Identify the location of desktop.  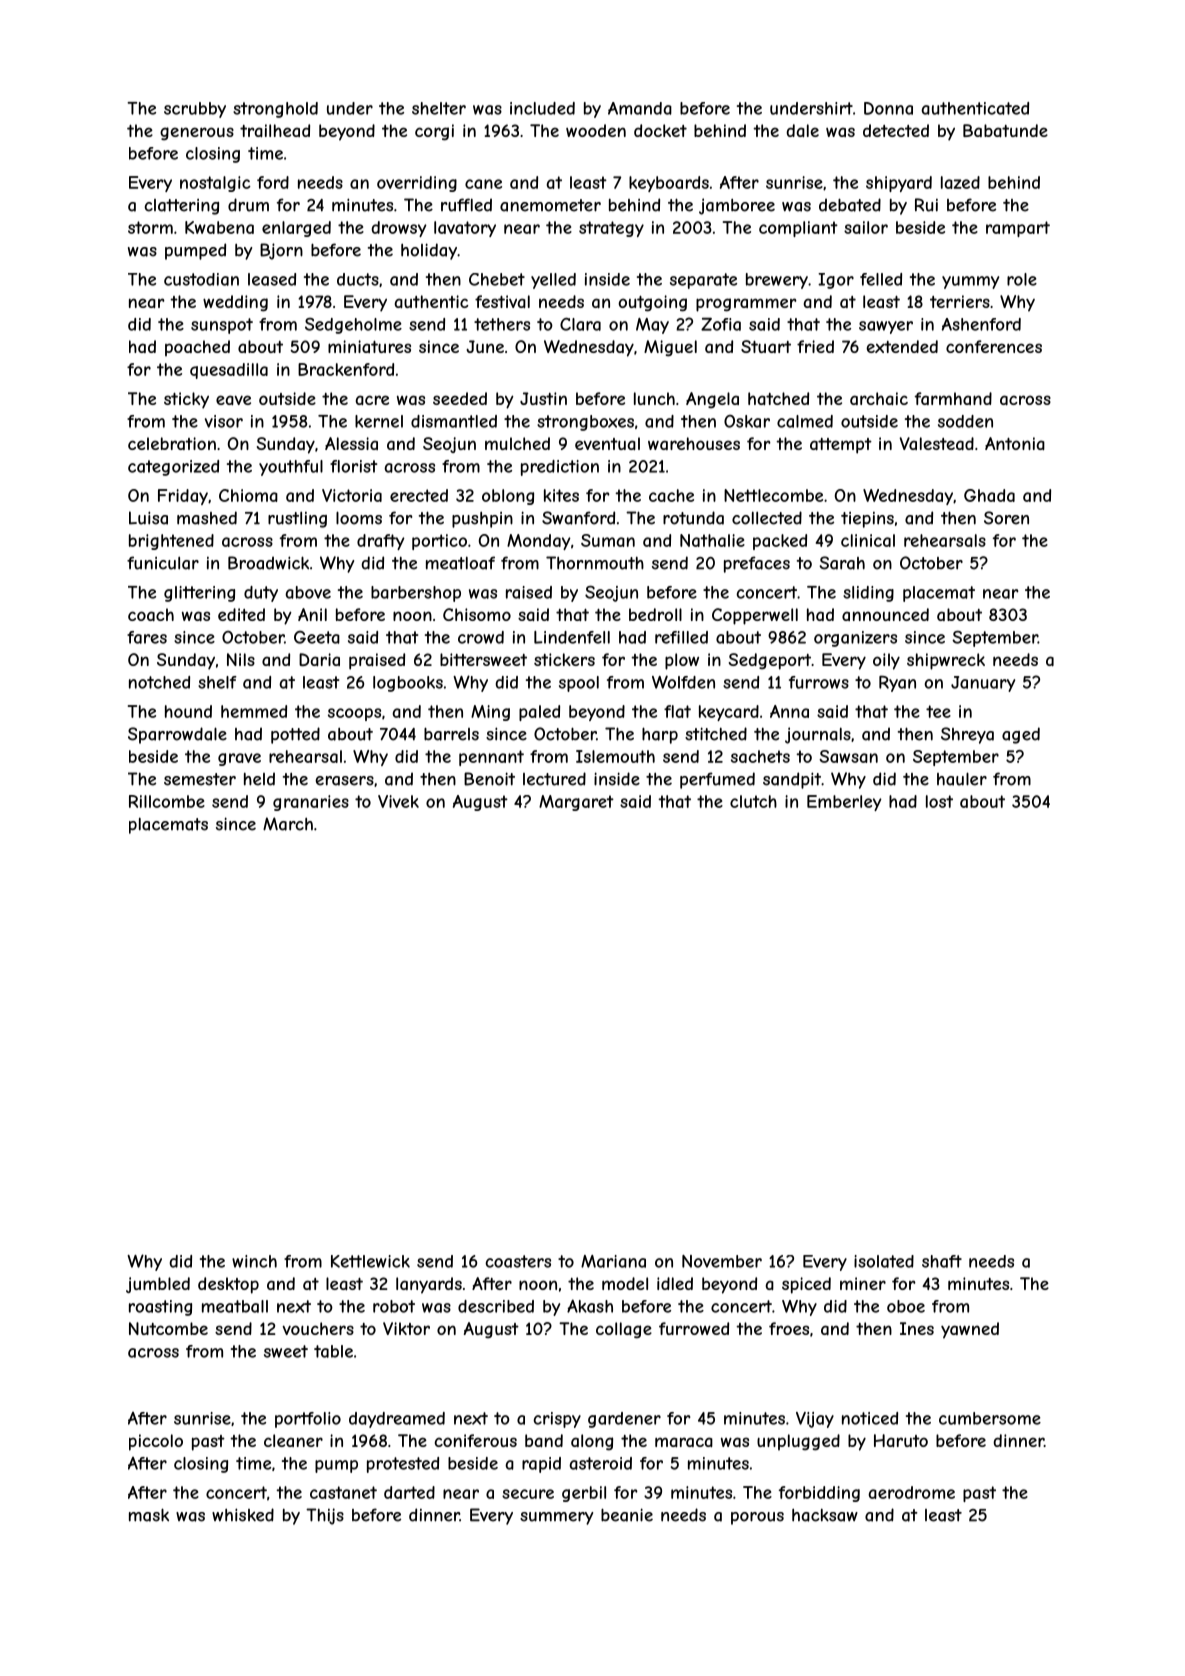
(228, 1285).
